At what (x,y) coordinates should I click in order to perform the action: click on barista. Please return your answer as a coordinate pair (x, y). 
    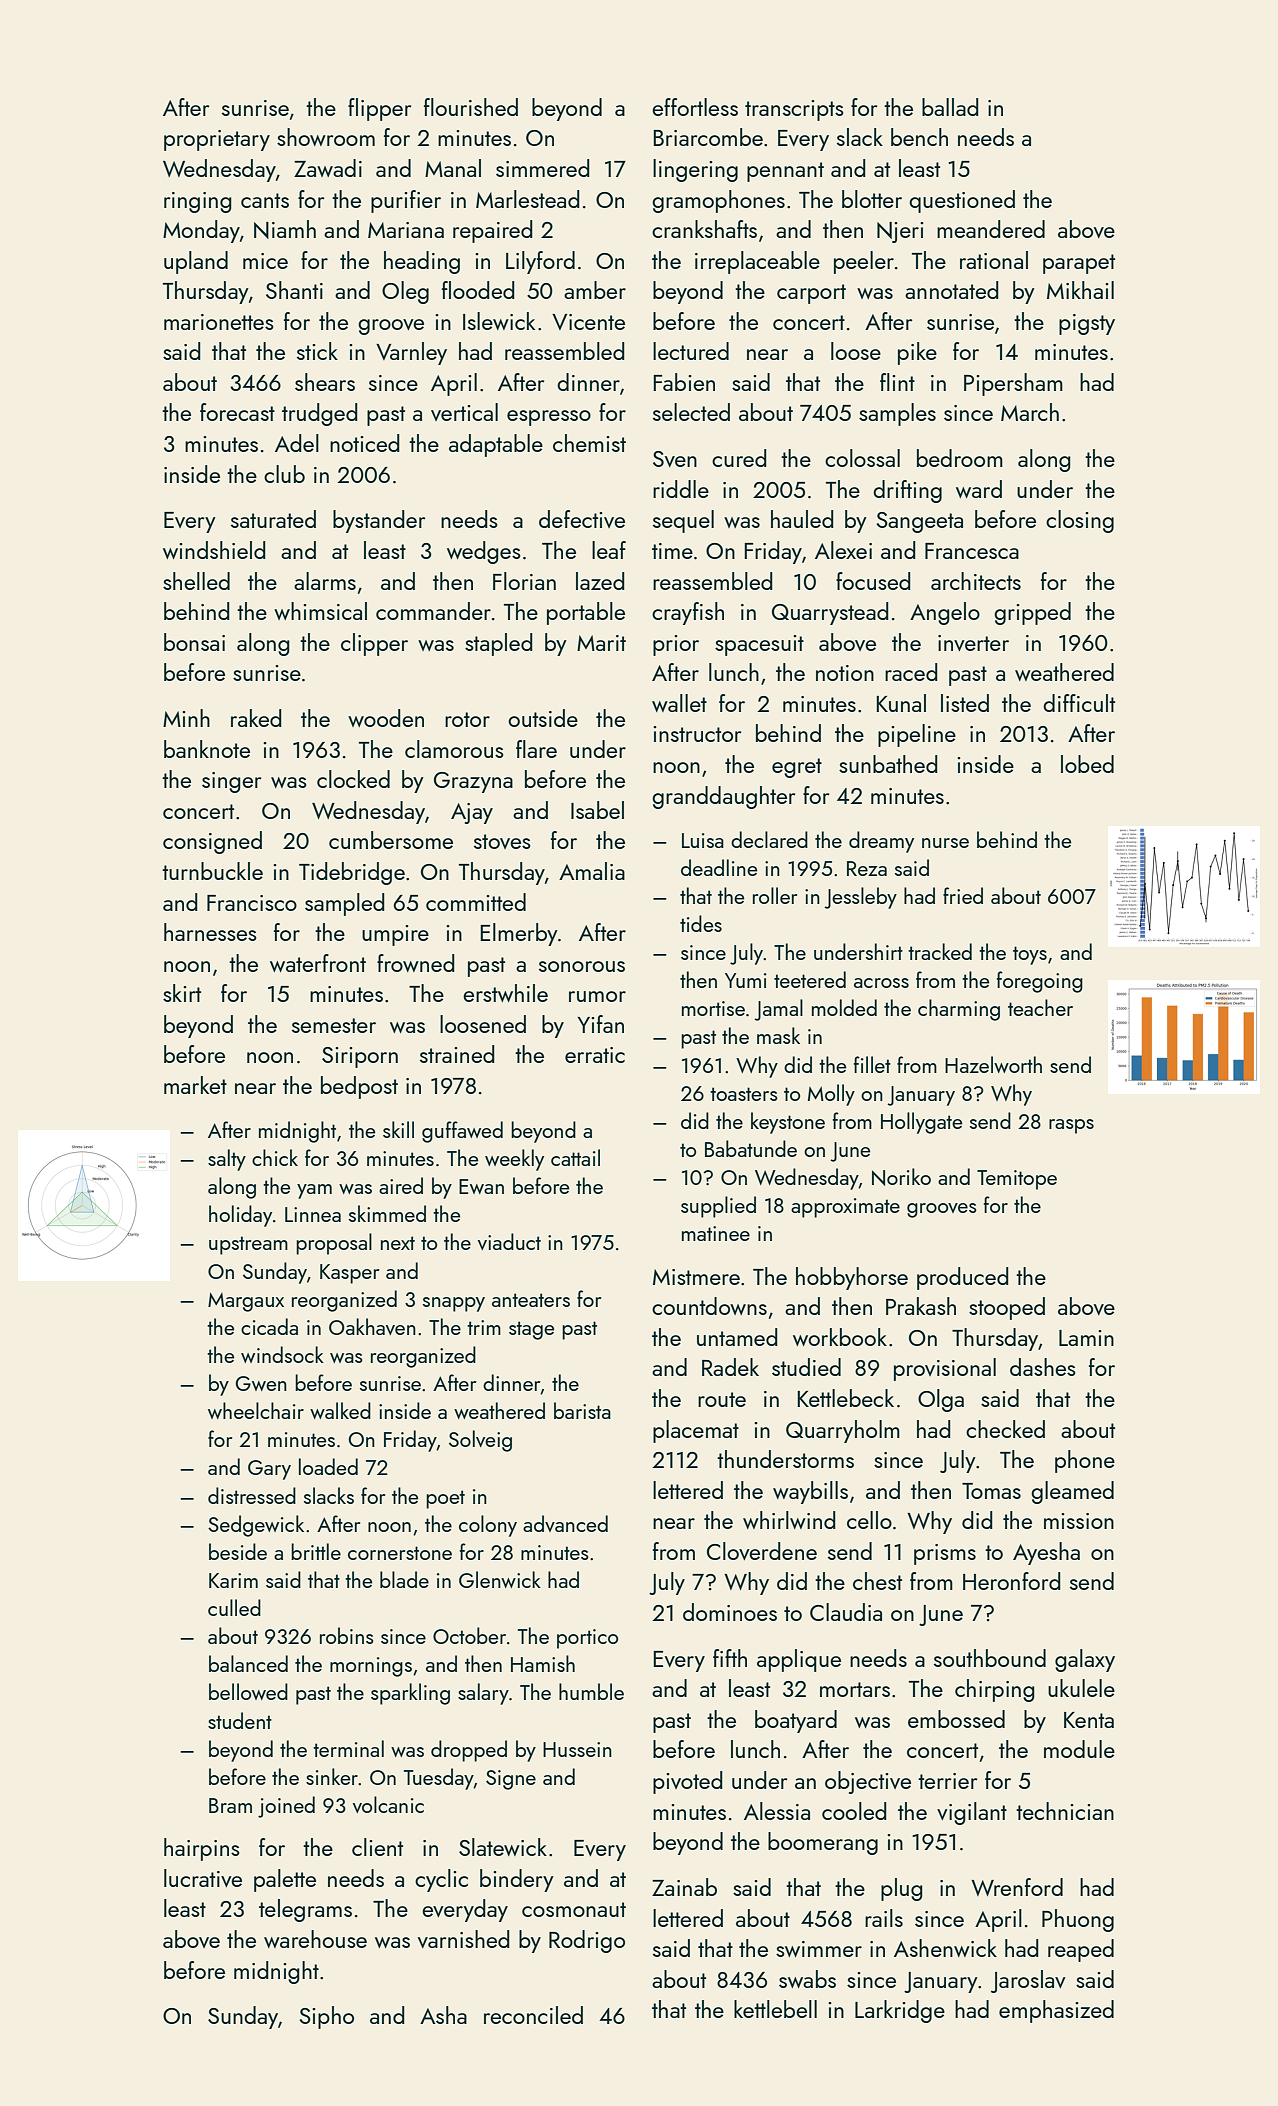
    Looking at the image, I should click on (582, 1410).
